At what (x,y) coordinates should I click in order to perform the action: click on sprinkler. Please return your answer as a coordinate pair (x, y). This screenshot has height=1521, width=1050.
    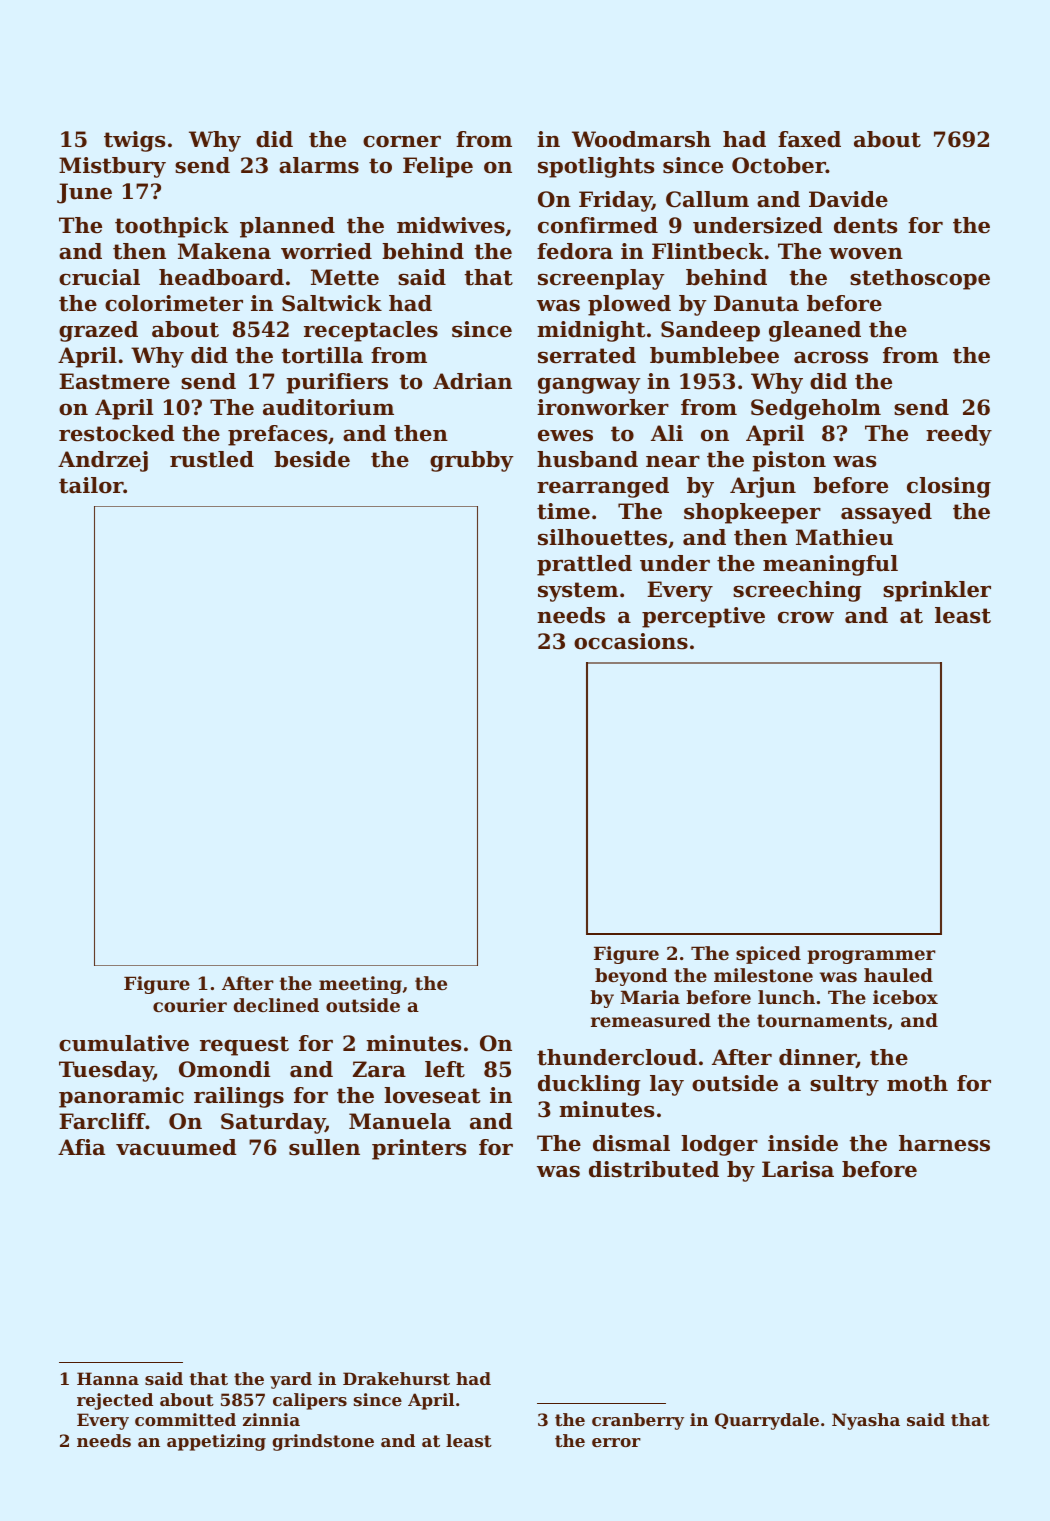
    Looking at the image, I should click on (937, 591).
